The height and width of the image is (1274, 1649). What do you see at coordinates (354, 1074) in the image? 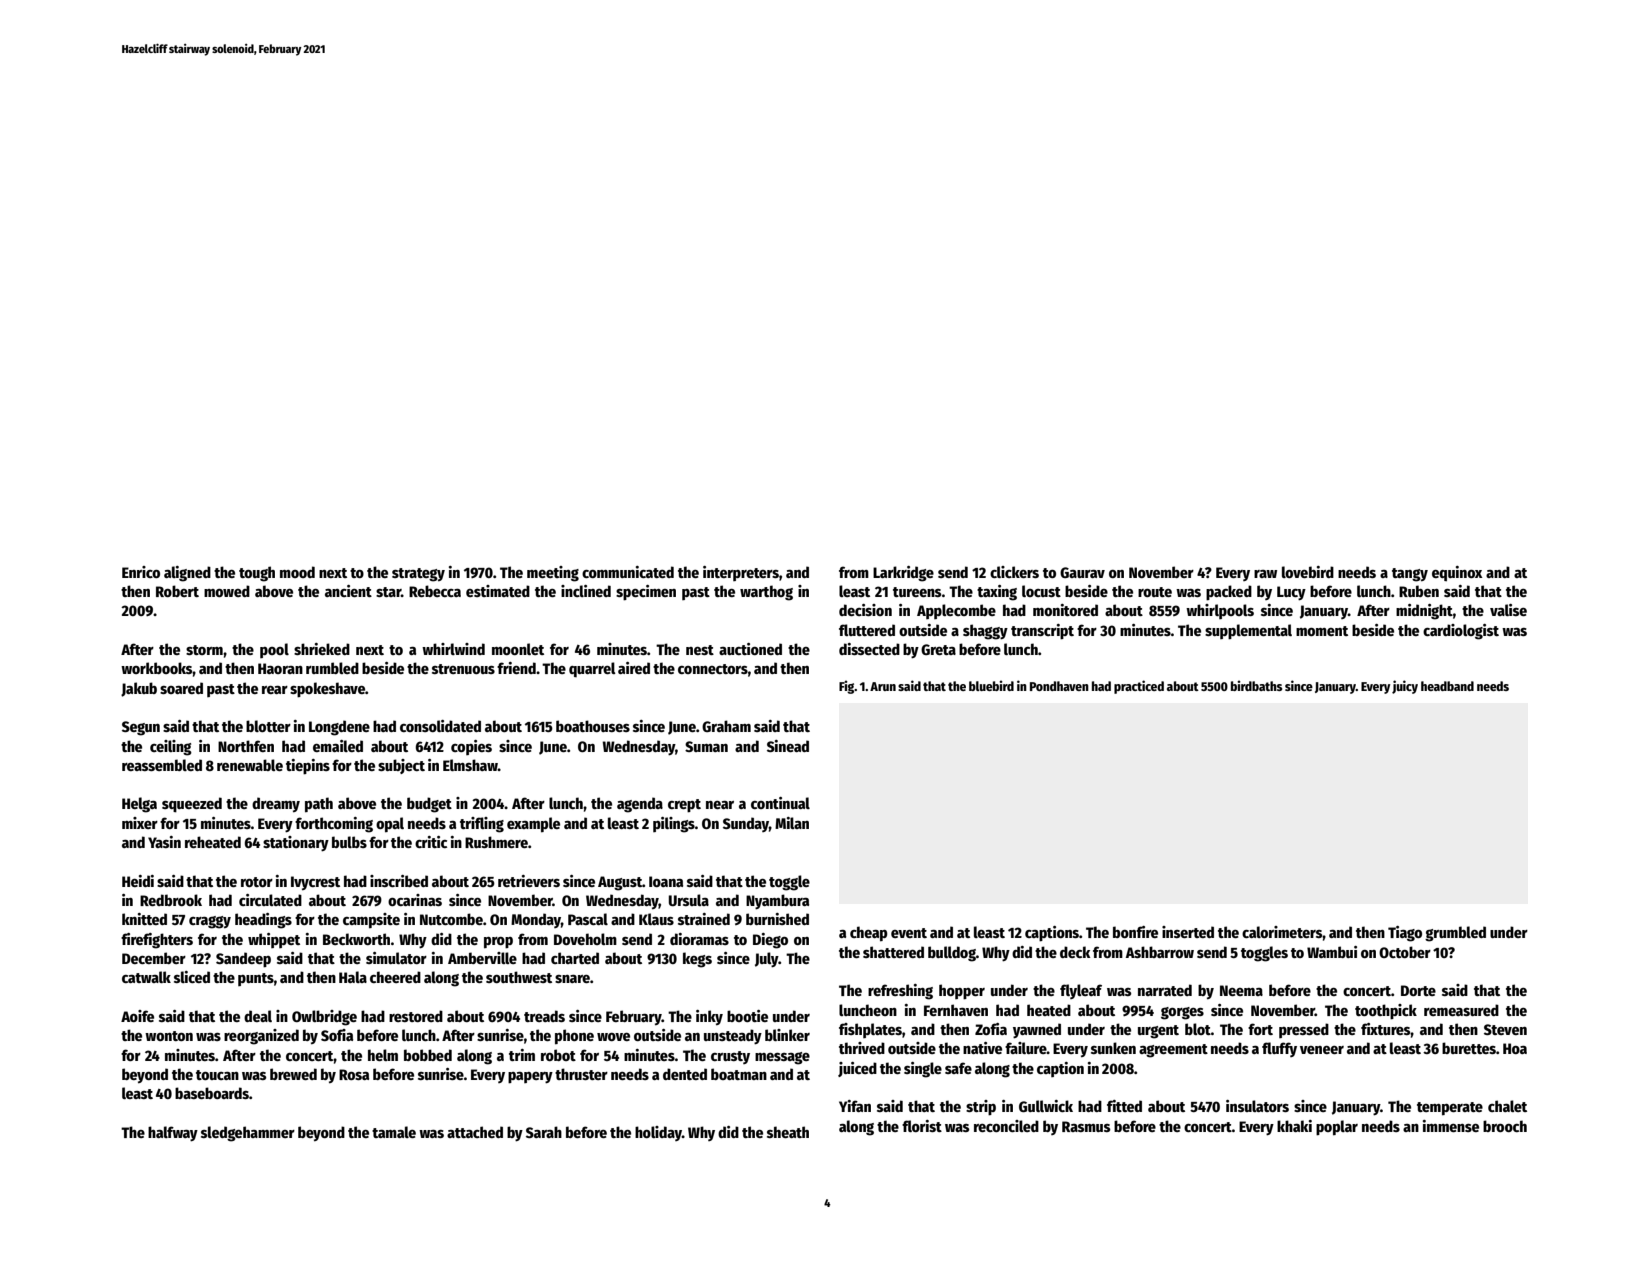
I see `Rosa` at bounding box center [354, 1074].
